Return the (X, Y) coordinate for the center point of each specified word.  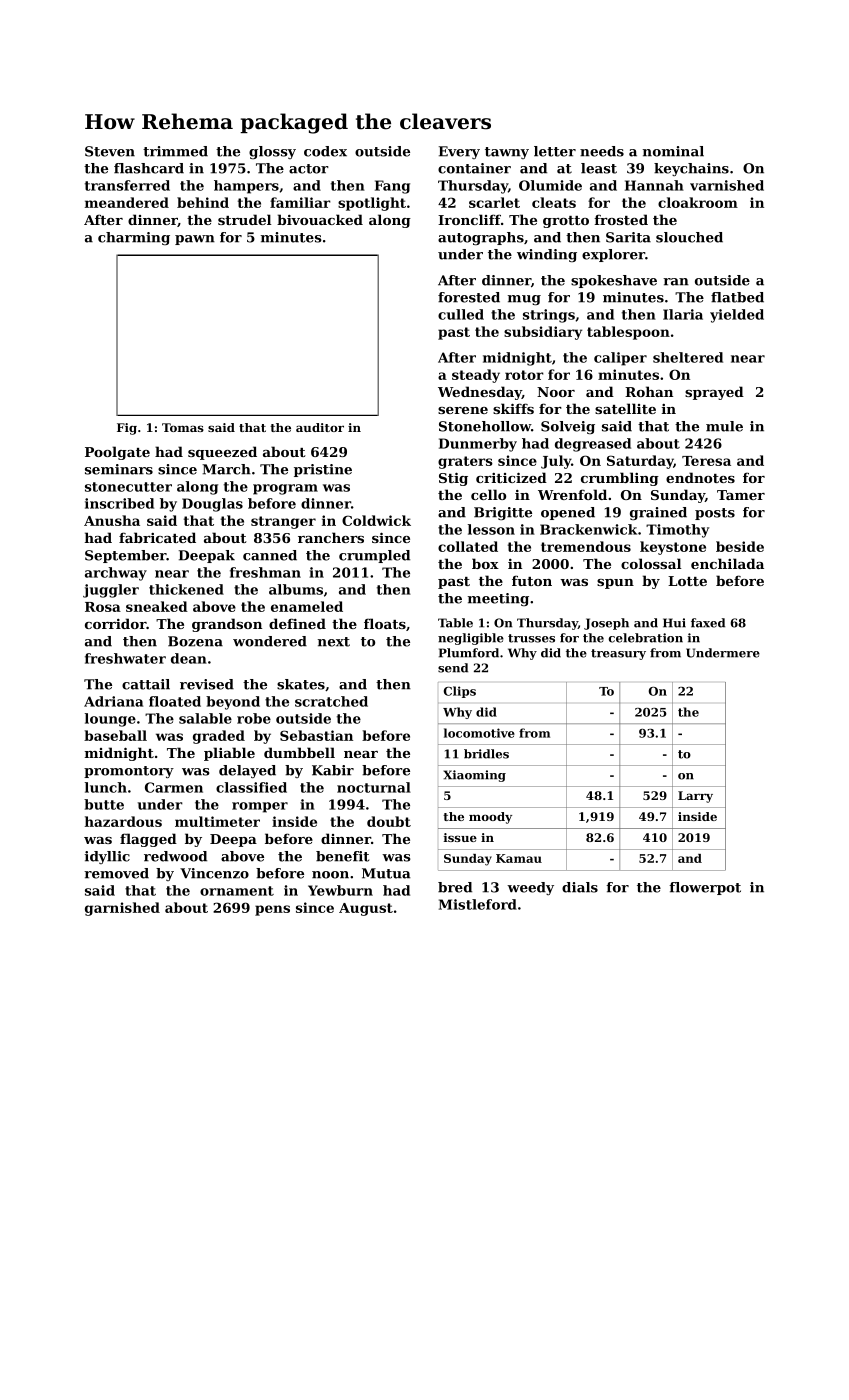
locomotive (479, 733)
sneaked (157, 606)
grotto (566, 222)
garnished (122, 909)
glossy (272, 152)
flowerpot (705, 888)
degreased (593, 445)
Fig (127, 429)
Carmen (174, 787)
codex (325, 151)
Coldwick (376, 520)
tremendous (586, 546)
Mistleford (478, 904)
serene (463, 410)
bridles (486, 754)
